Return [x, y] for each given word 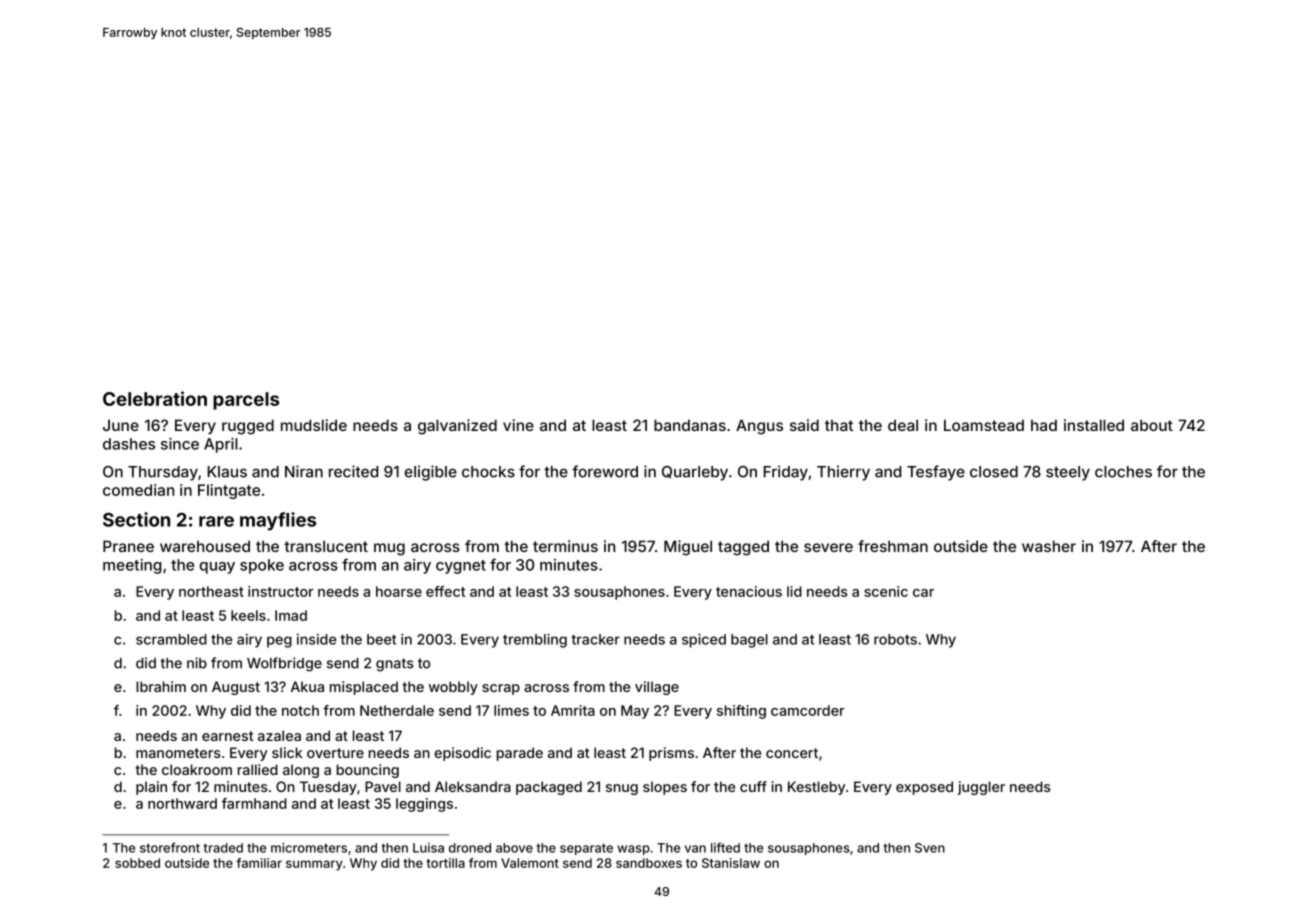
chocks [488, 472]
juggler [981, 788]
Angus [759, 427]
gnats [394, 665]
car [923, 593]
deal [903, 425]
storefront [170, 847]
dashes [129, 444]
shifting [741, 712]
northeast [211, 591]
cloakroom [197, 769]
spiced [704, 640]
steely [1068, 473]
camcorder [807, 710]
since [180, 444]
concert [792, 753]
